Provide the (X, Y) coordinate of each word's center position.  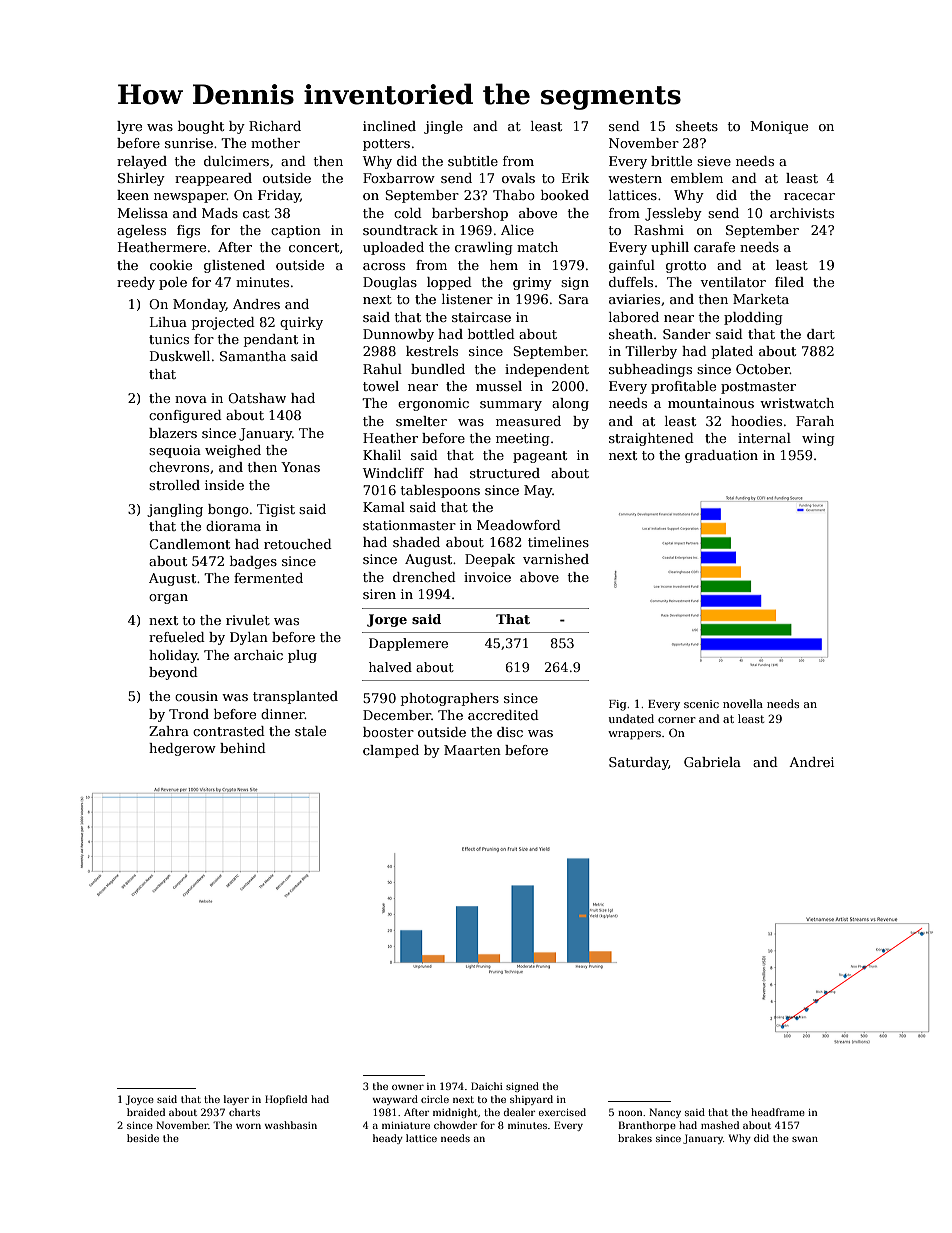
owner (408, 1087)
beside (143, 1138)
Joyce (140, 1100)
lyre (129, 127)
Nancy (665, 1113)
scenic (701, 704)
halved (390, 667)
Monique (779, 127)
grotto (686, 267)
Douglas (390, 283)
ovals (518, 178)
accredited (503, 715)
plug (302, 656)
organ (168, 599)
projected (223, 323)
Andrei (811, 762)
